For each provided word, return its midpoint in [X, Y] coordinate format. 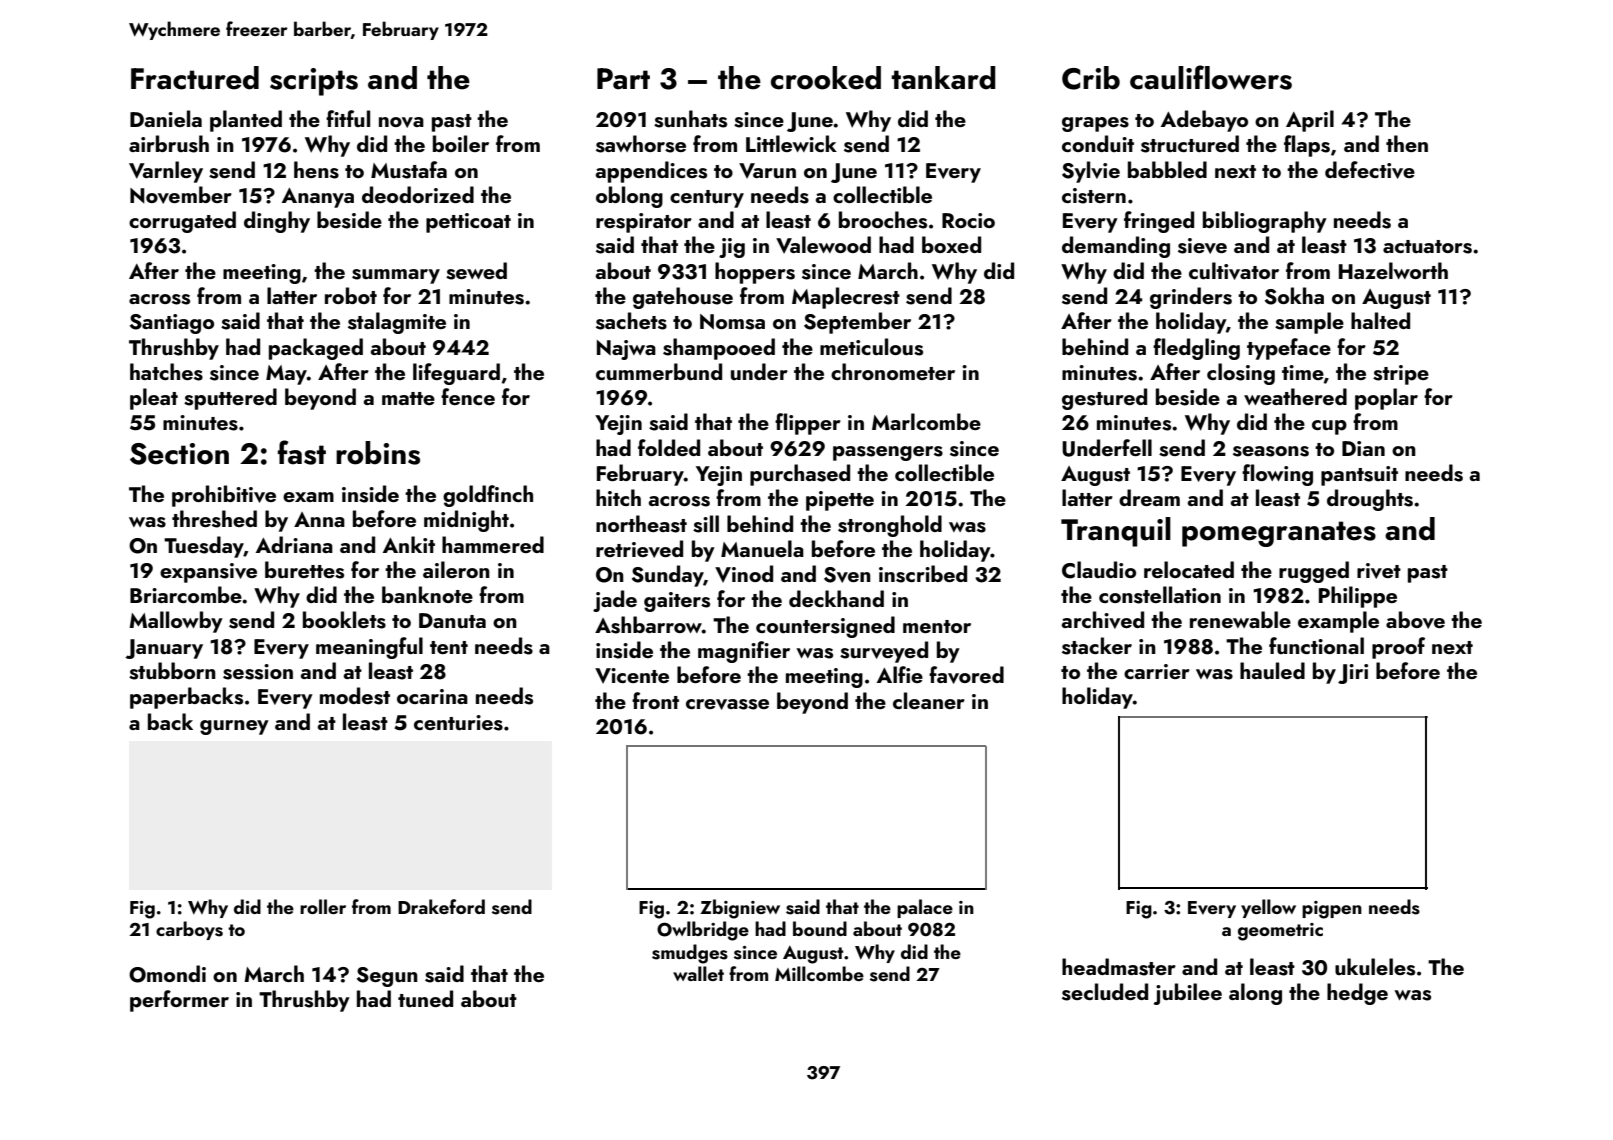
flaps [1307, 146]
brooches [883, 220]
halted [1380, 320]
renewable [1240, 619]
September [857, 323]
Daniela [166, 118]
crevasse [727, 704]
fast [302, 452]
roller [323, 906]
